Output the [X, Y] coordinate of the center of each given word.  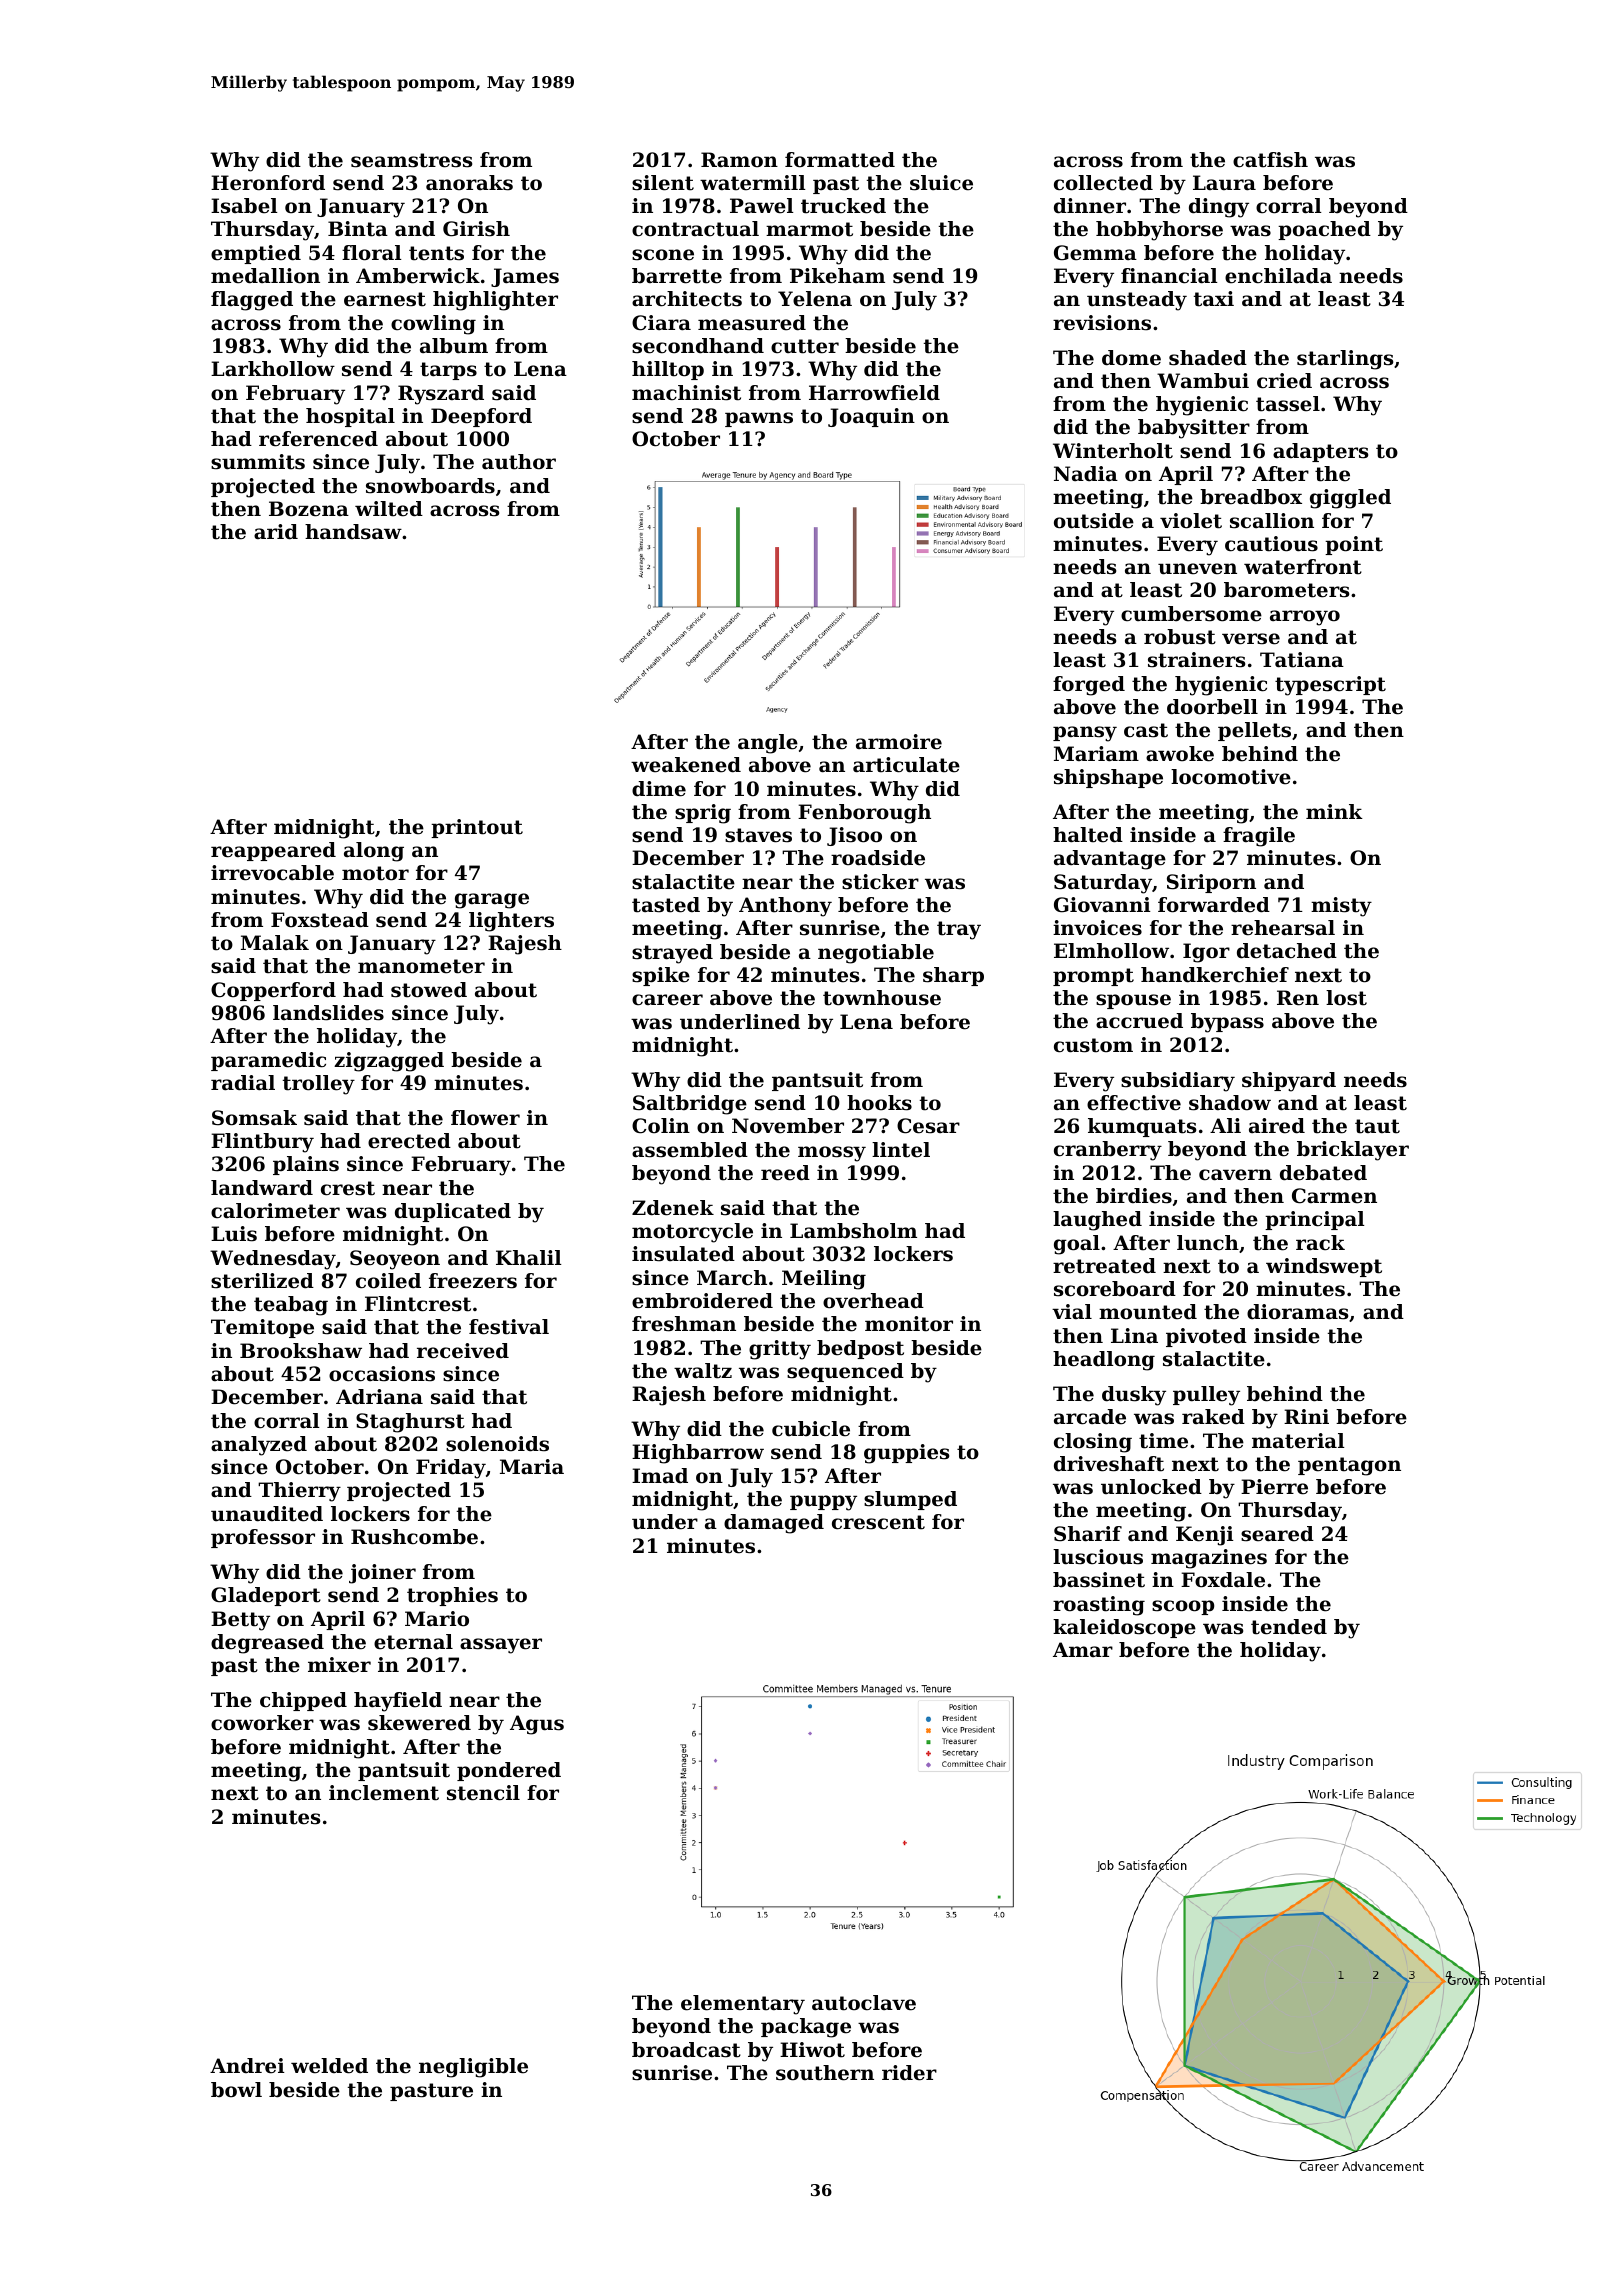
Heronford [268, 183]
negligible [473, 2068]
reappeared [273, 851]
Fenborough [864, 814]
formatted [840, 160]
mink [1334, 811]
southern [825, 2073]
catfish [1270, 160]
